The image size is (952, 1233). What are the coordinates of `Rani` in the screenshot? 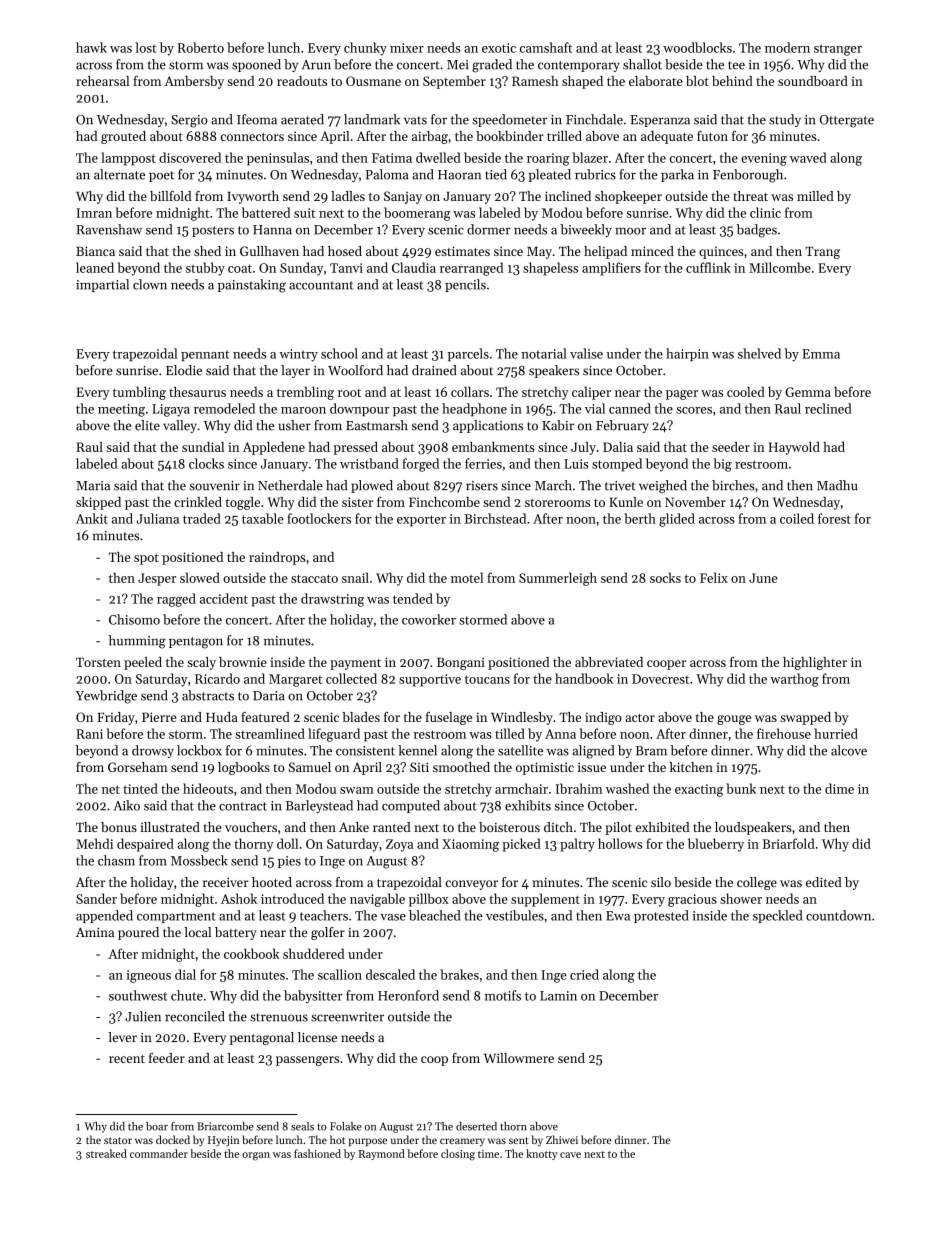 It's located at (89, 734).
